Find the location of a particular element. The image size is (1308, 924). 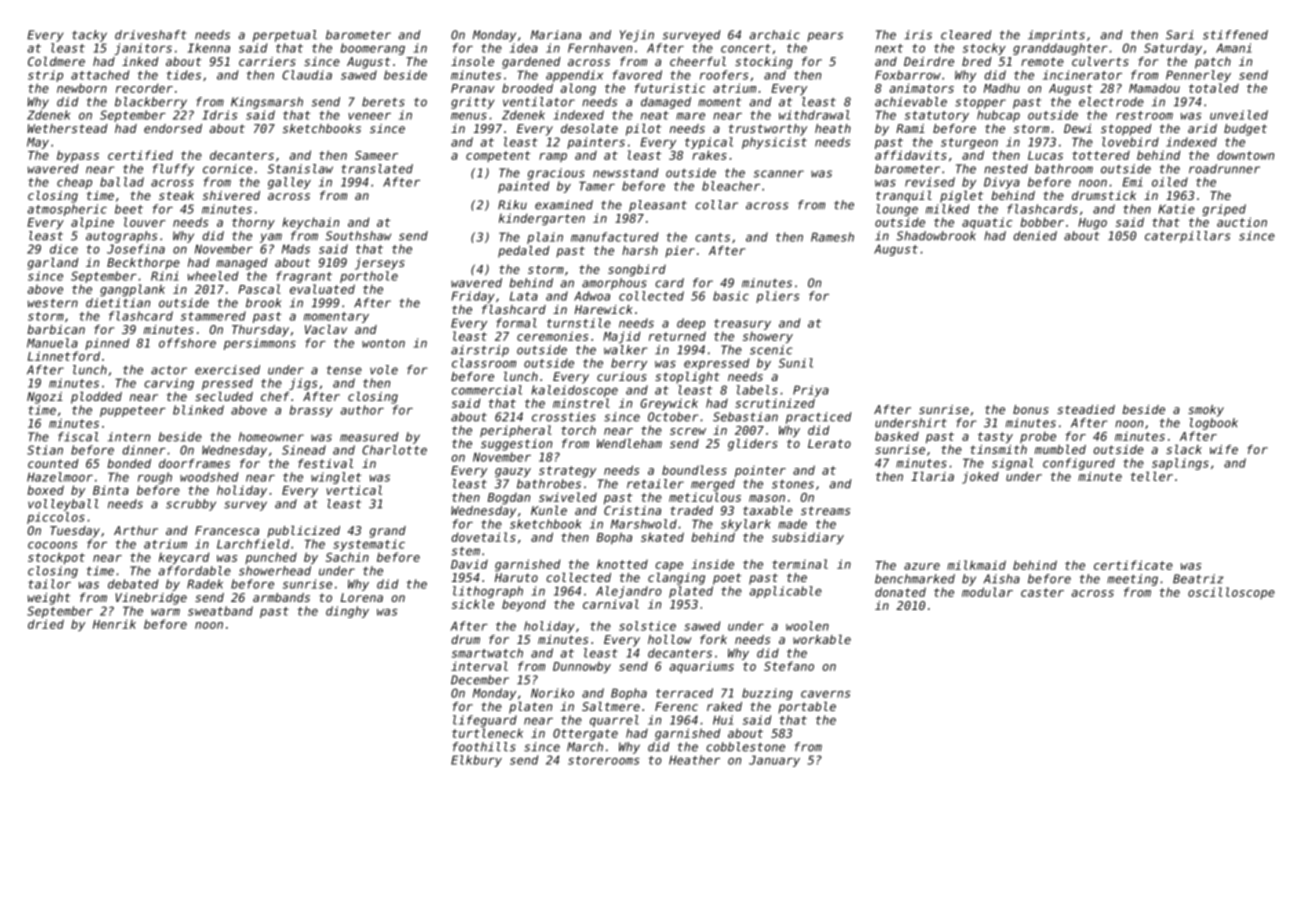

dried is located at coordinates (46, 624).
